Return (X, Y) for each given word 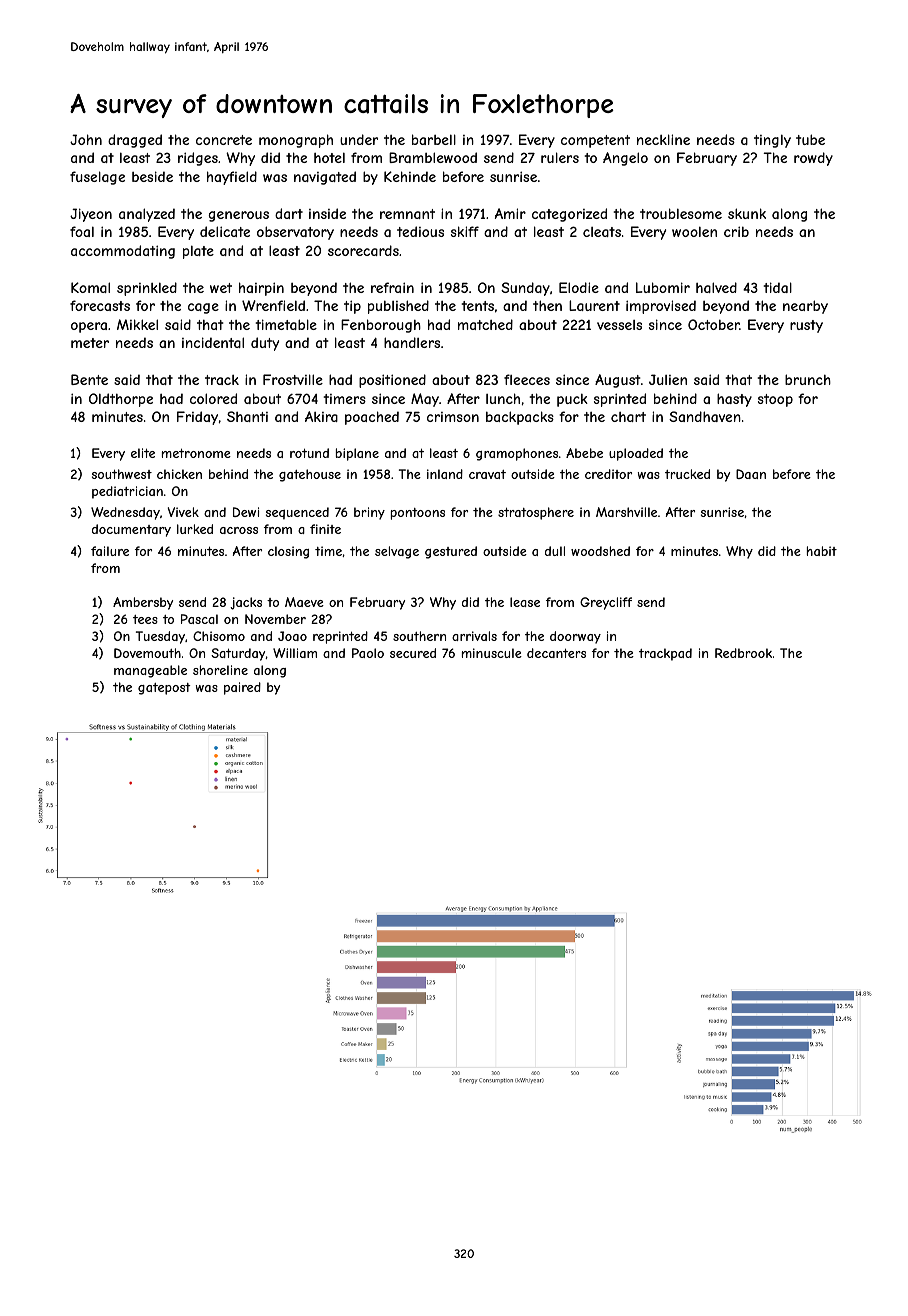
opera (89, 327)
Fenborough (381, 326)
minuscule (492, 653)
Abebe (584, 453)
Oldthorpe (121, 400)
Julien (668, 379)
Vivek (183, 512)
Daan (751, 474)
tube (810, 139)
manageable (150, 671)
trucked (687, 474)
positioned (392, 381)
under (359, 139)
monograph (296, 141)
